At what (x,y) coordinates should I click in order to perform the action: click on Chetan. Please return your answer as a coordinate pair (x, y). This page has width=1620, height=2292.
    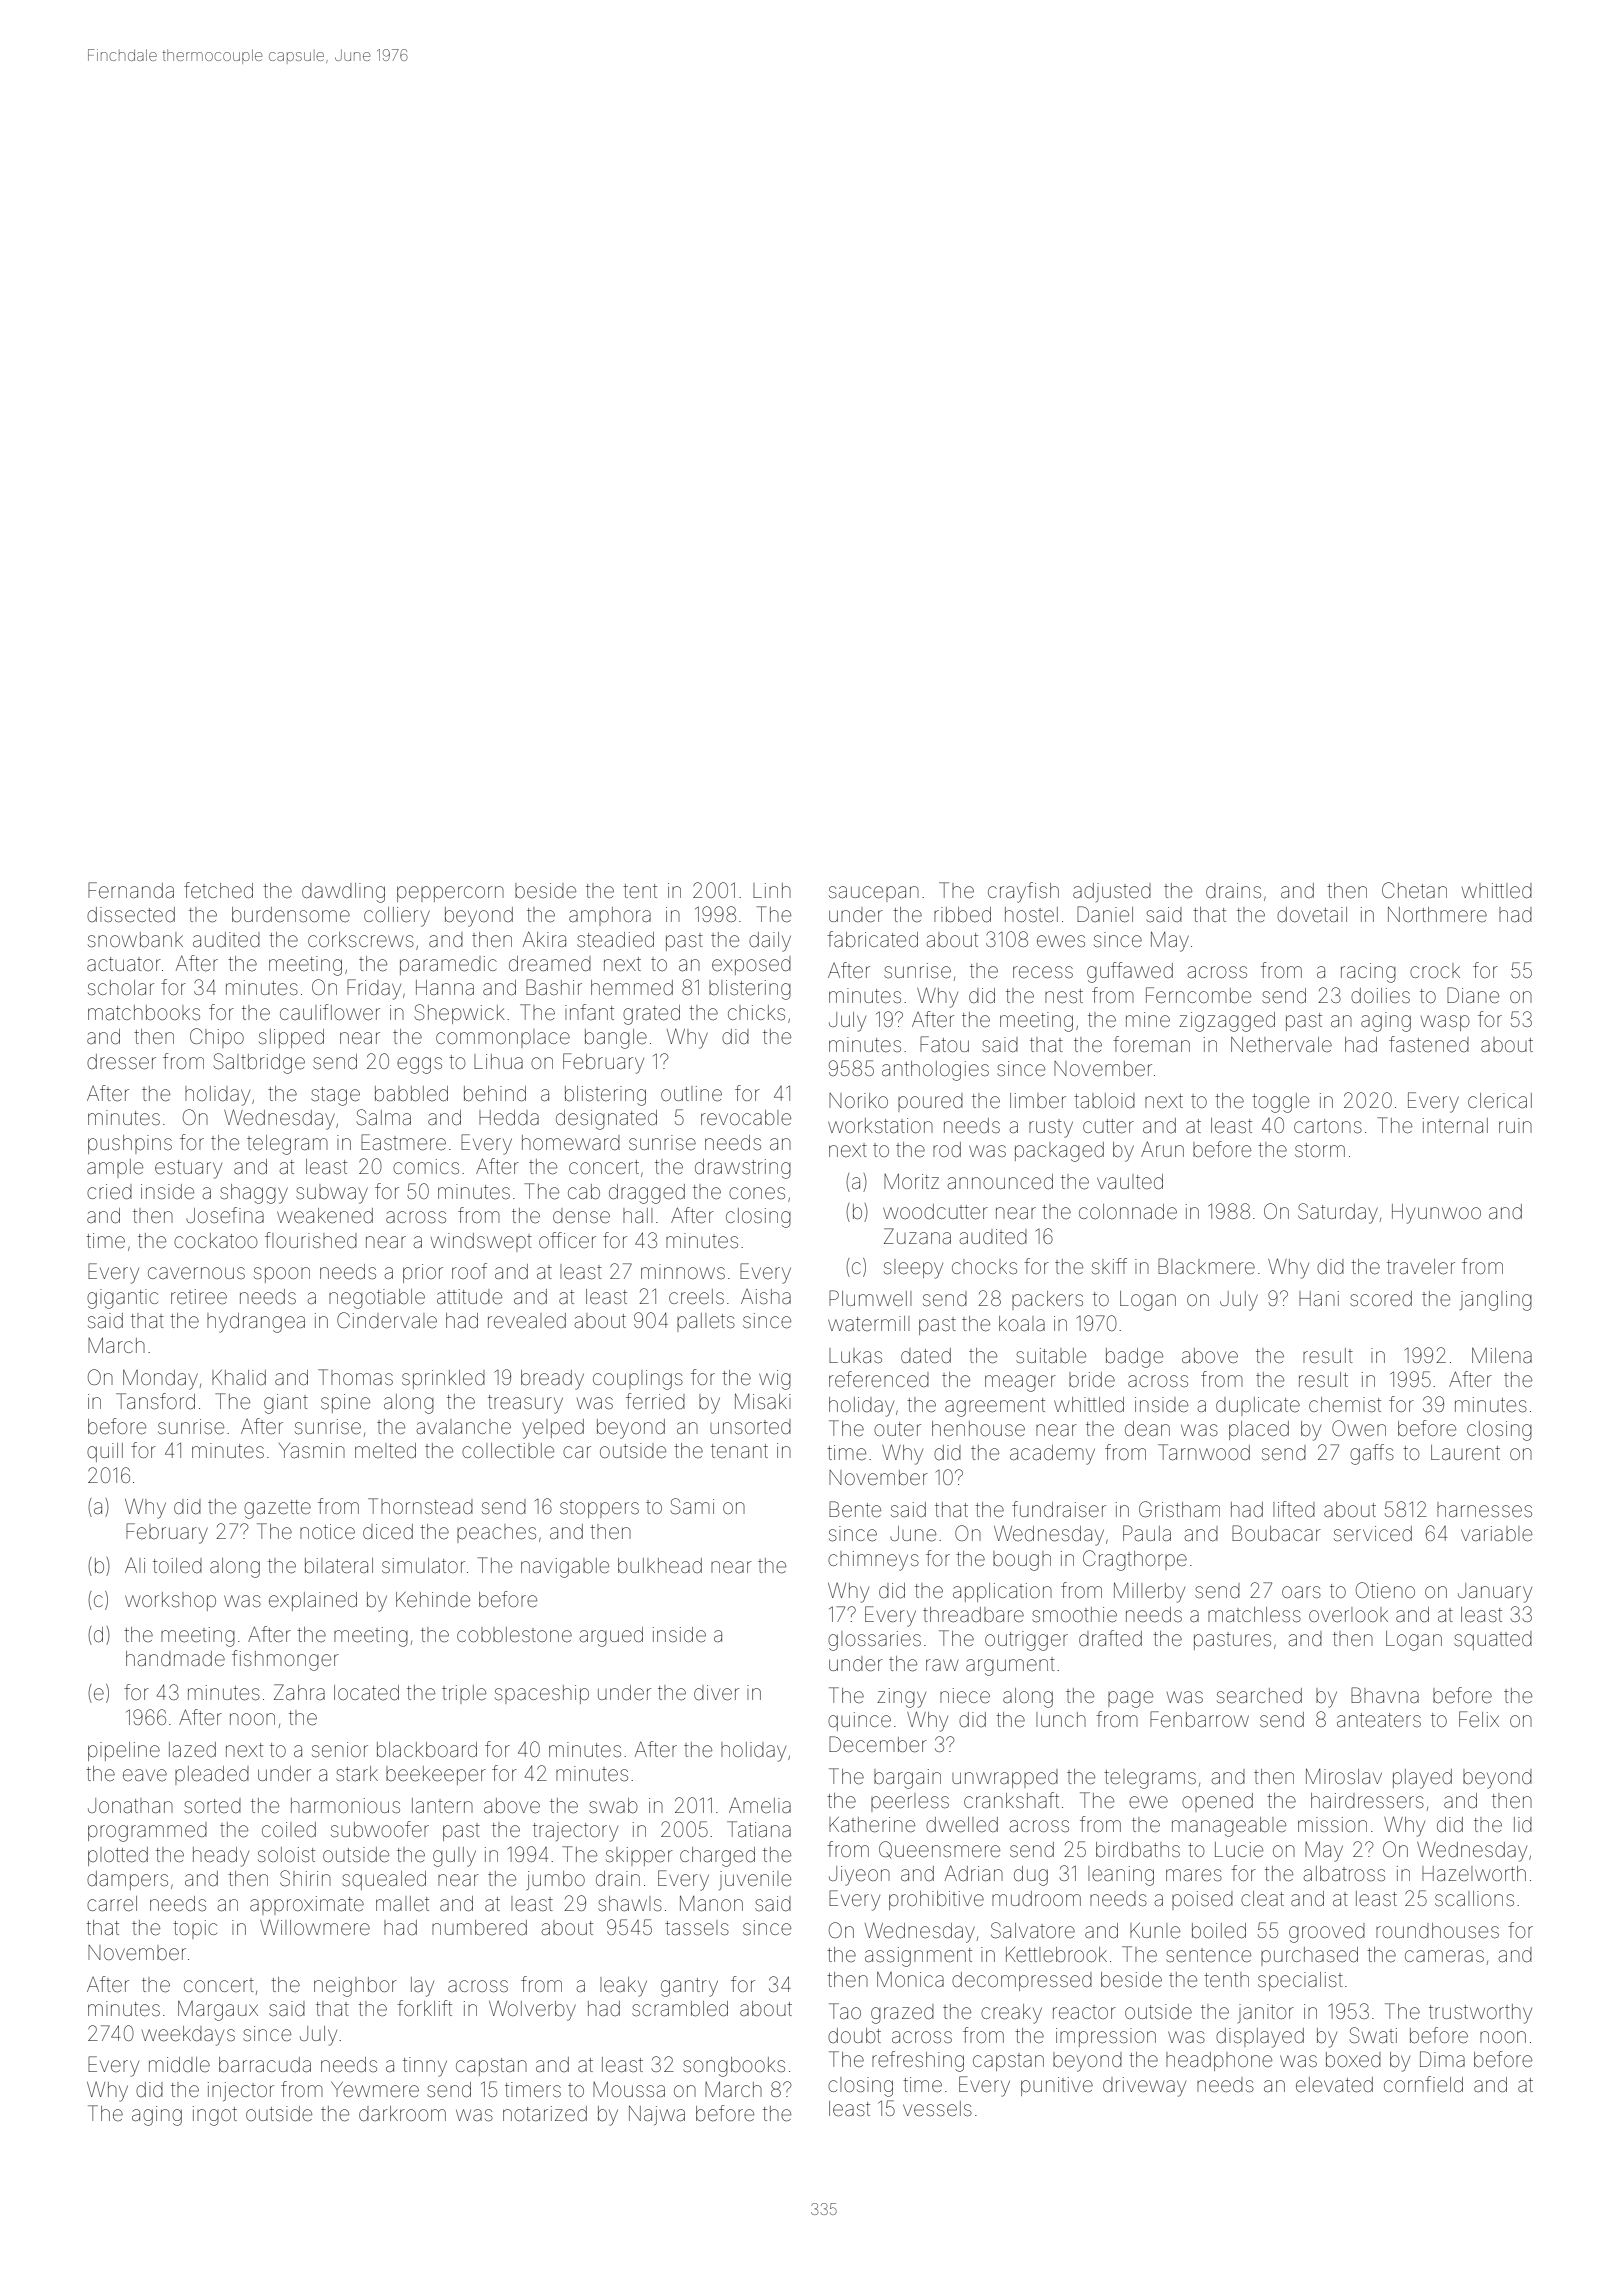
    Looking at the image, I should click on (1414, 890).
